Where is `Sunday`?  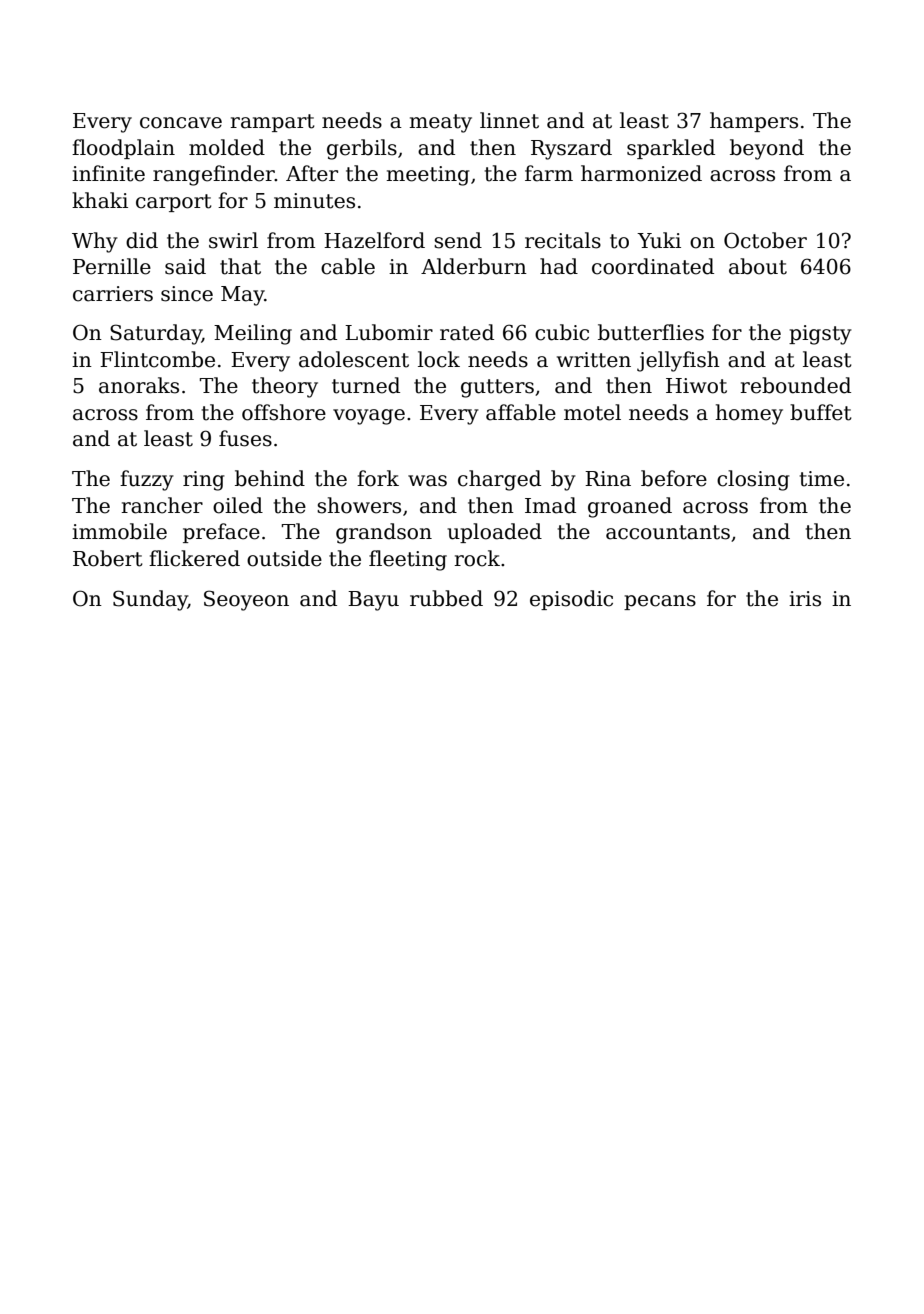
Sunday is located at coordinates (150, 600).
